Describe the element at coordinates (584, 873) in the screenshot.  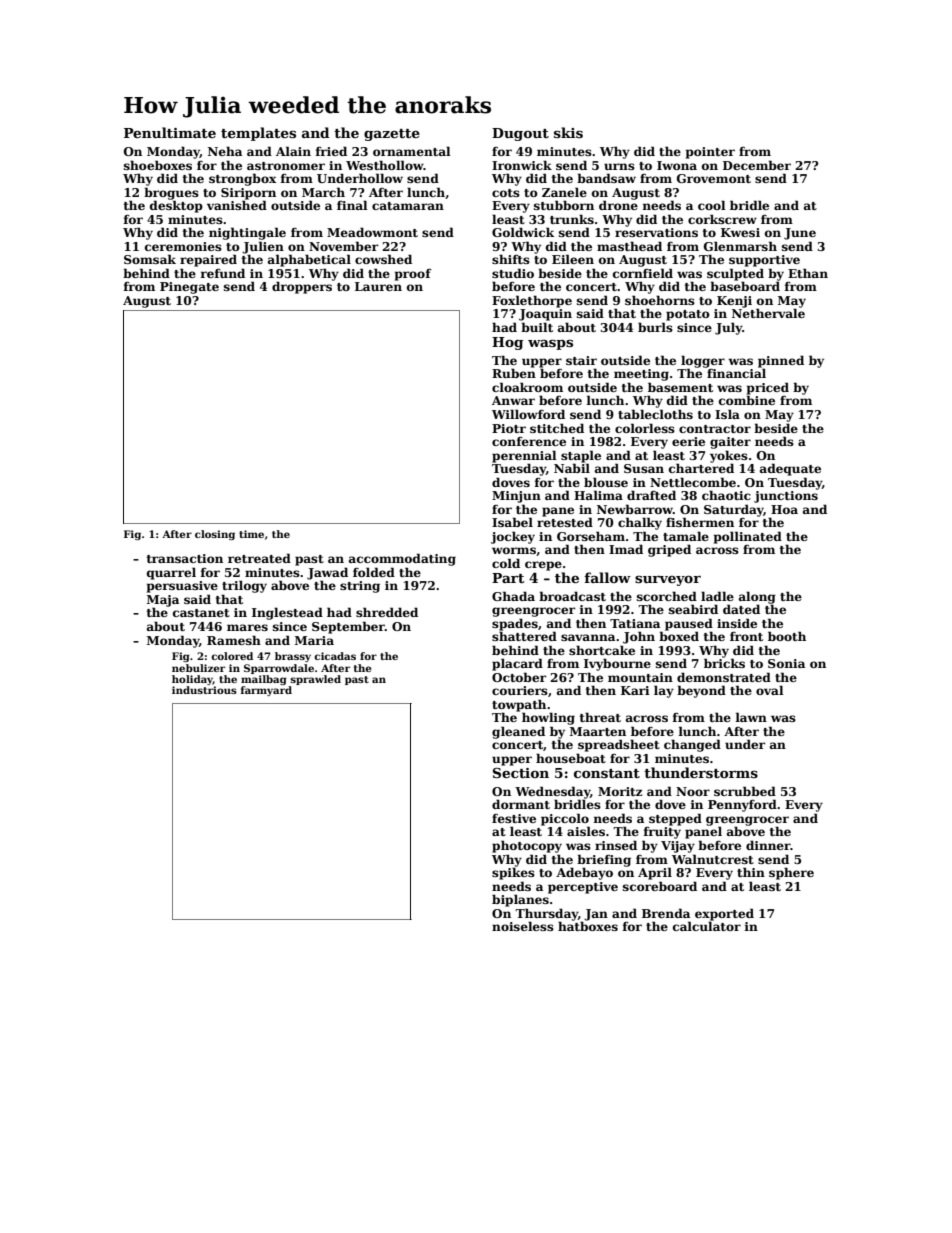
I see `Adebayo` at that location.
